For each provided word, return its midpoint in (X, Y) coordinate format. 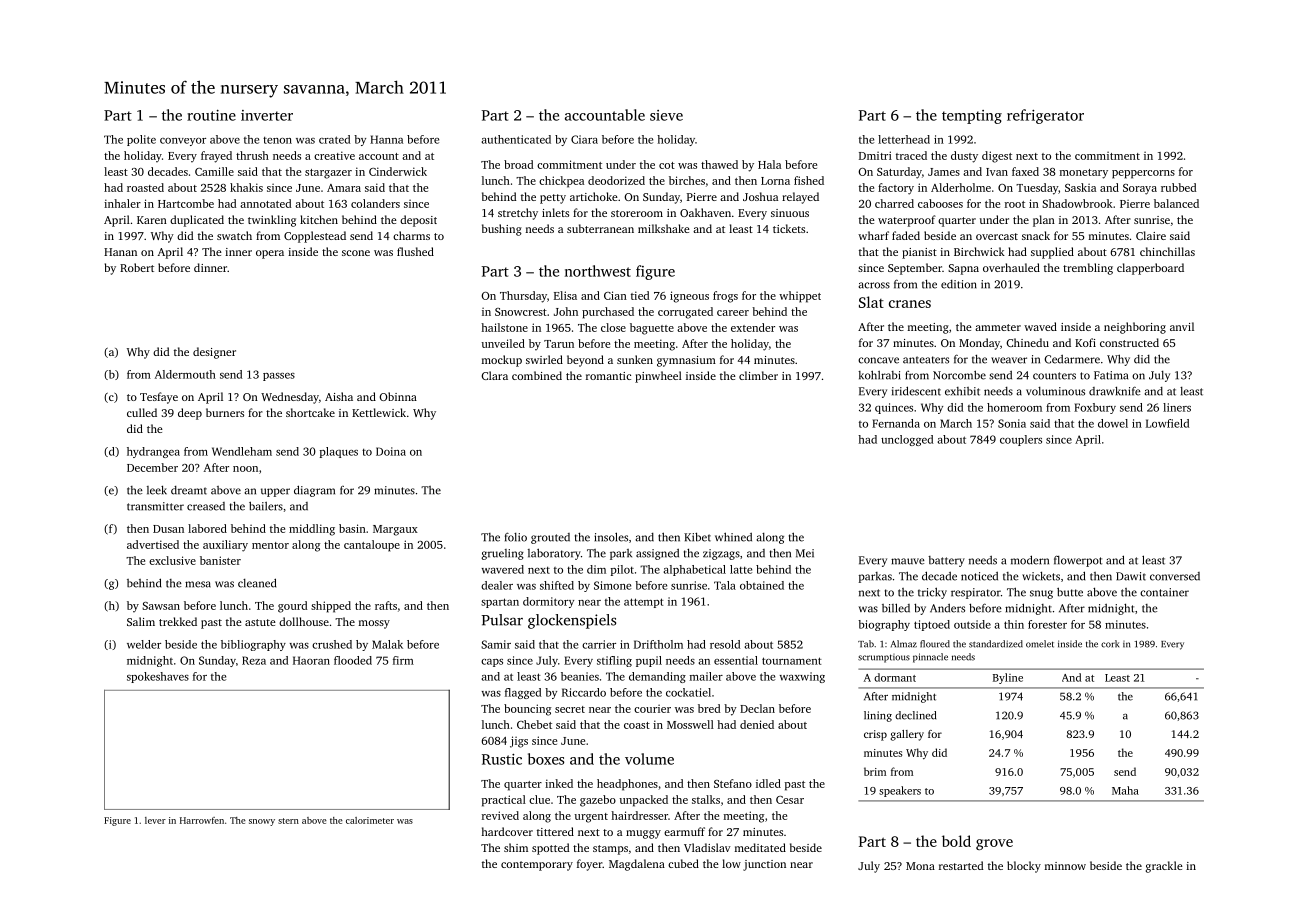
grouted (550, 538)
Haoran (311, 660)
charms (411, 235)
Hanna (386, 139)
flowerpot (1078, 561)
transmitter (155, 506)
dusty (964, 157)
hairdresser (639, 815)
